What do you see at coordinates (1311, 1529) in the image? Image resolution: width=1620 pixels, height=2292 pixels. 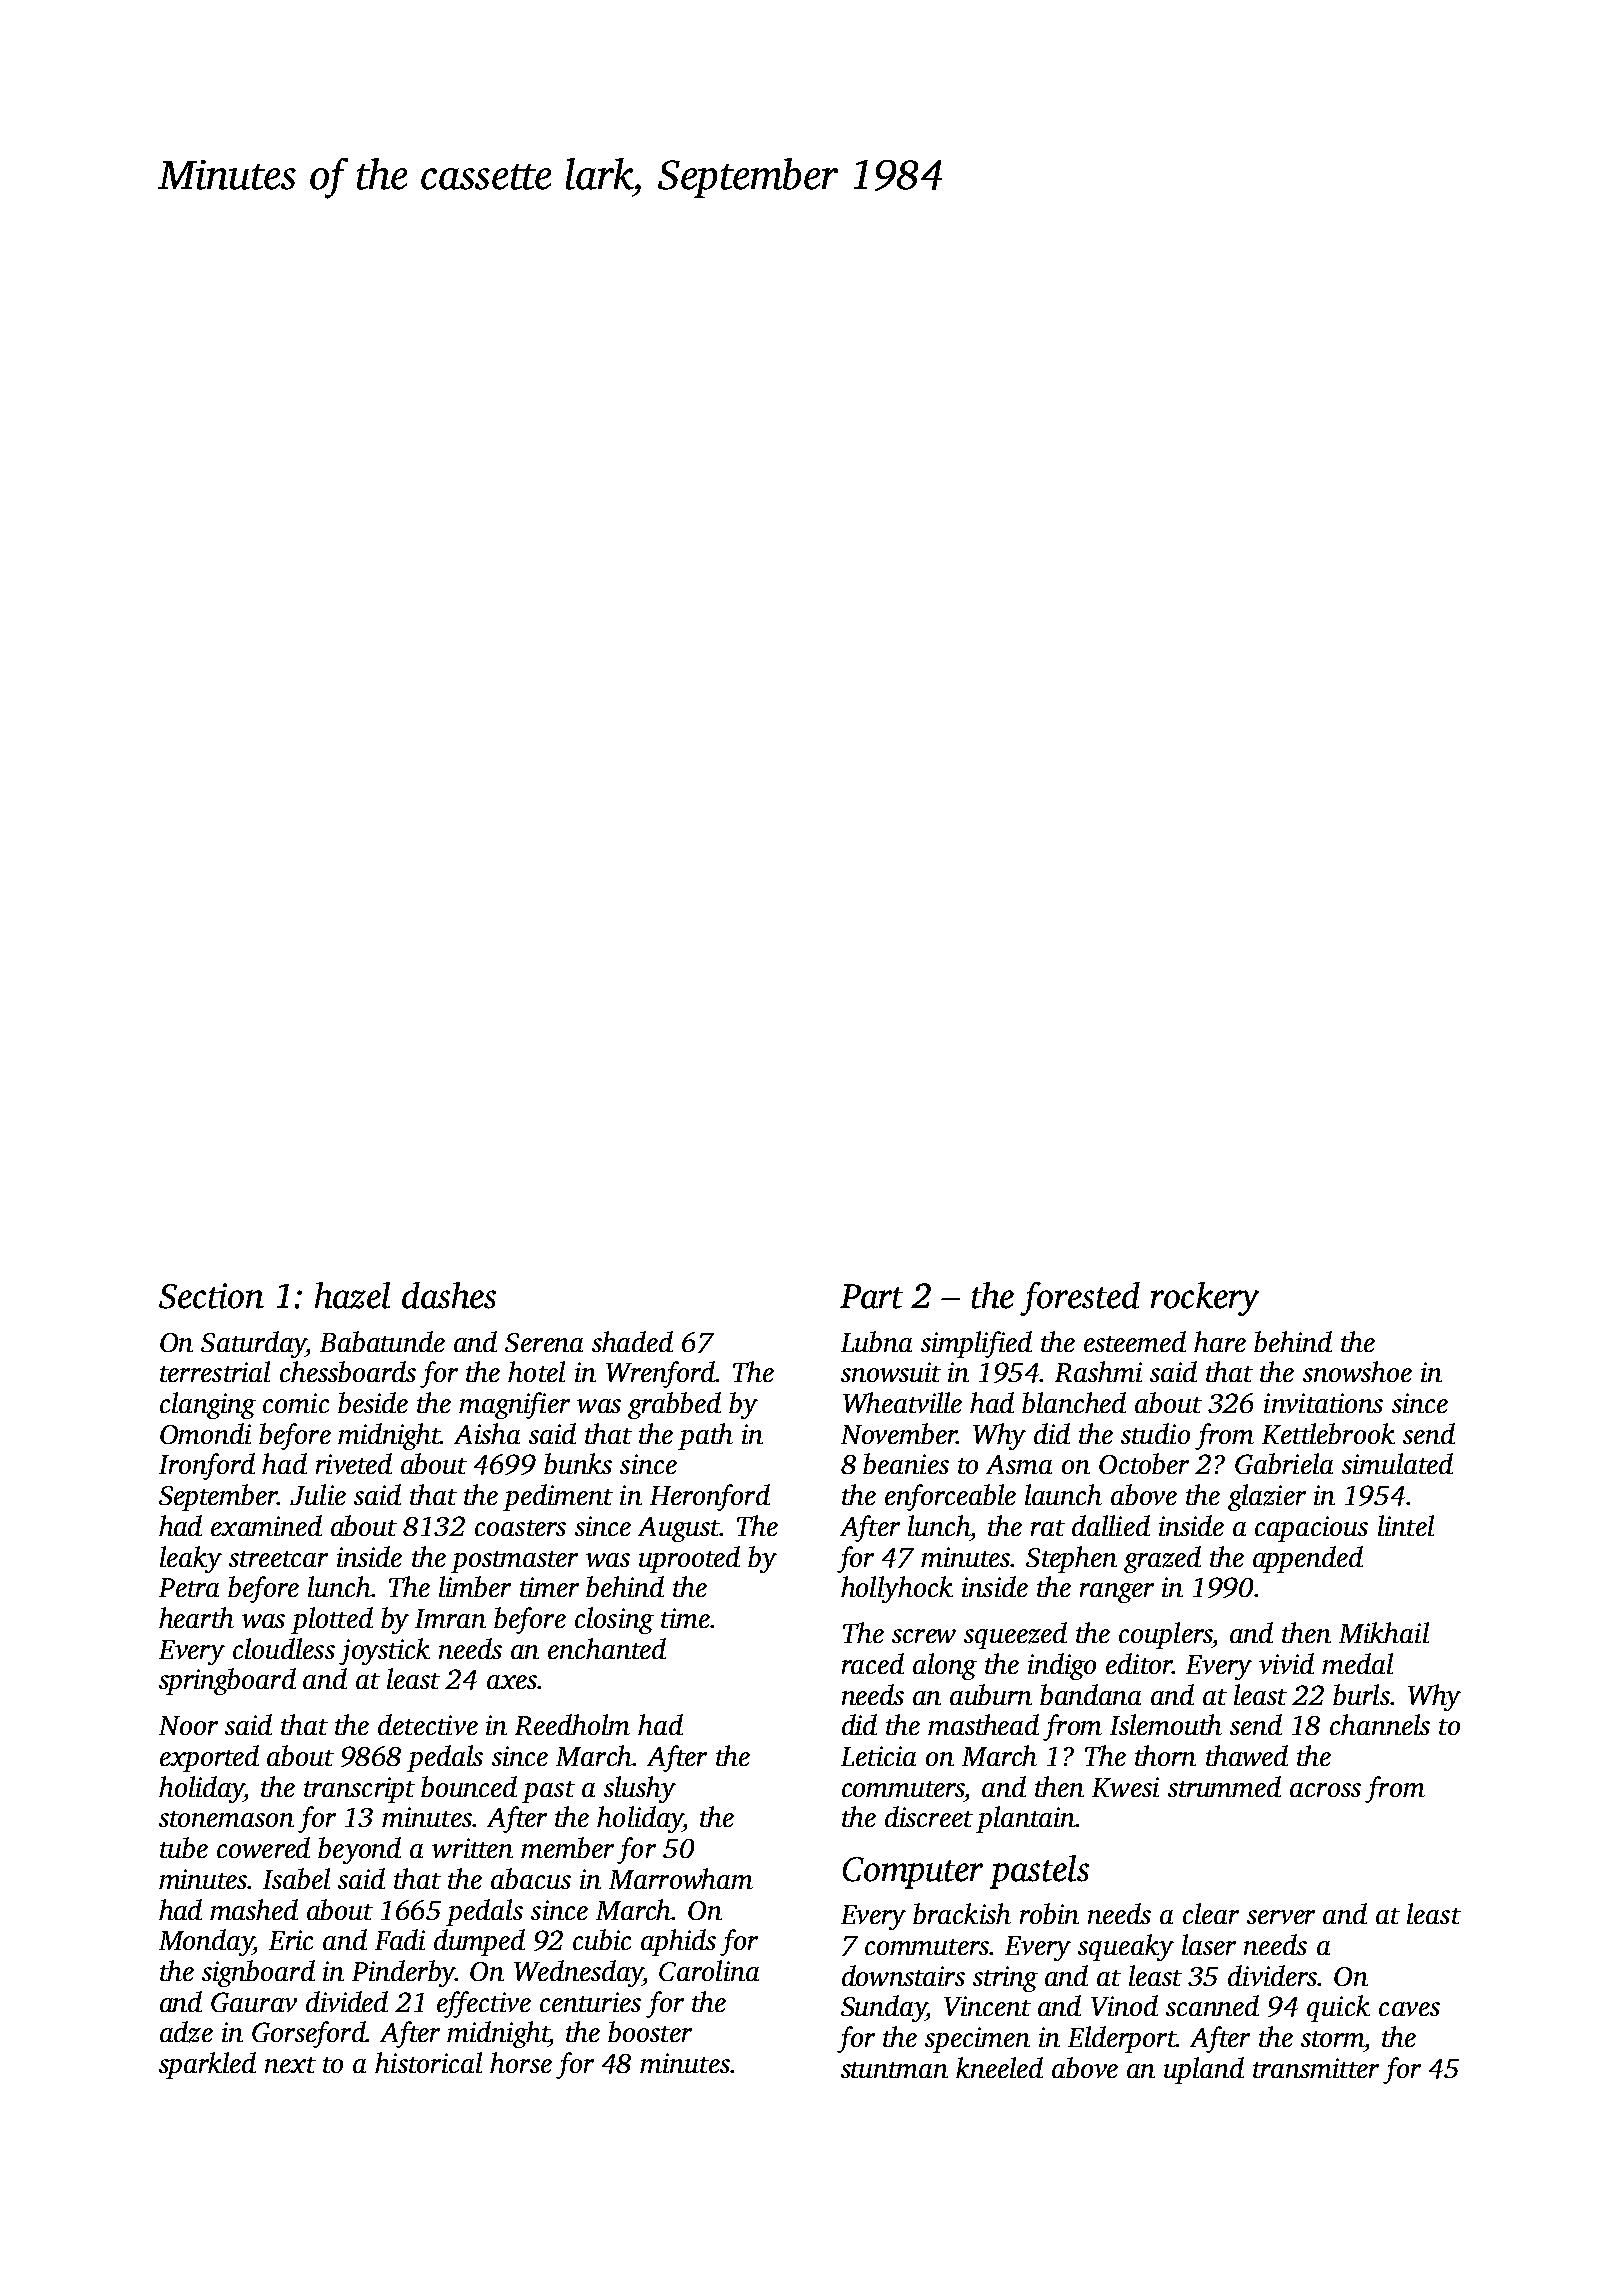 I see `capacious` at bounding box center [1311, 1529].
